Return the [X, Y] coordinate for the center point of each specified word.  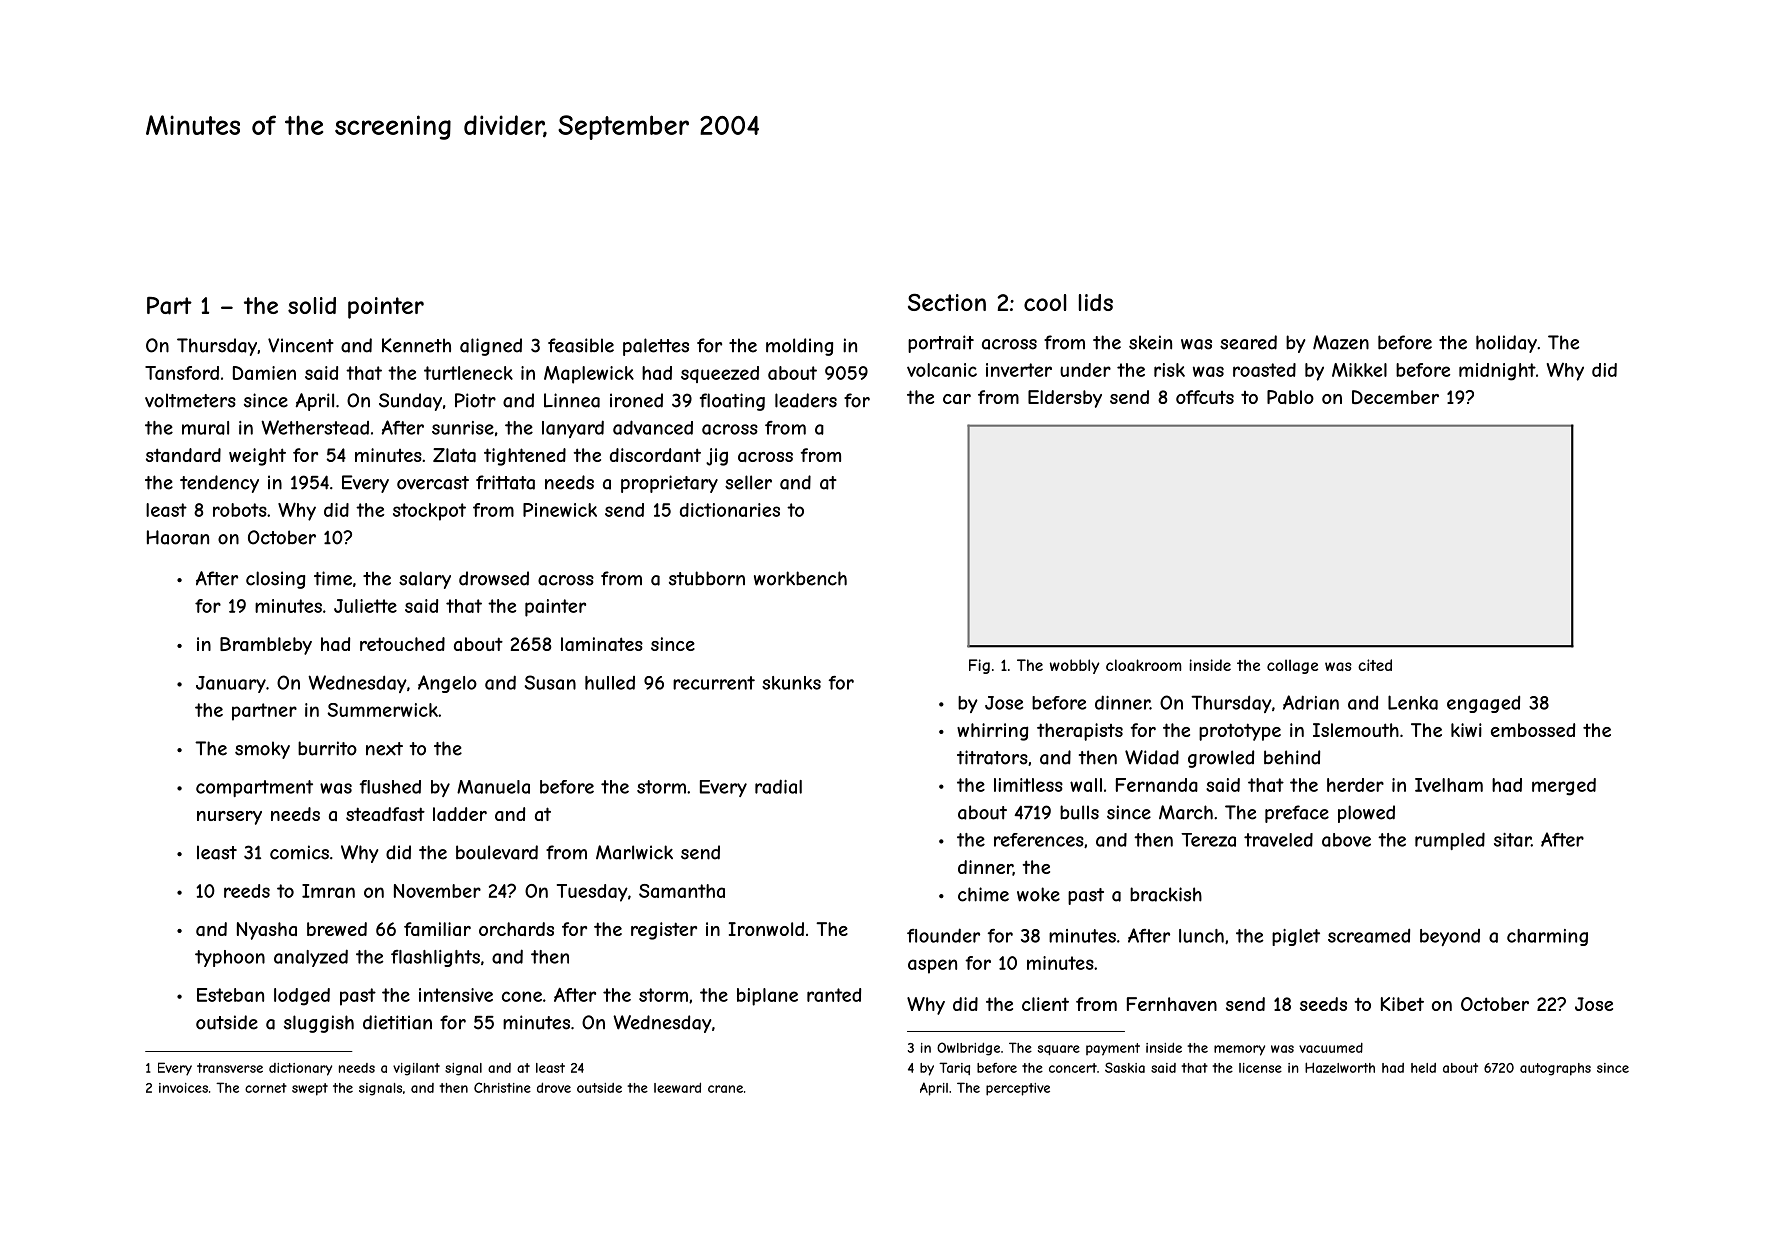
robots [240, 510]
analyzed [311, 958]
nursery [229, 818]
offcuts [1205, 397]
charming [1547, 937]
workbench [800, 578]
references [1039, 840]
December [1395, 397]
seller [748, 482]
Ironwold [766, 929]
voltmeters [190, 400]
